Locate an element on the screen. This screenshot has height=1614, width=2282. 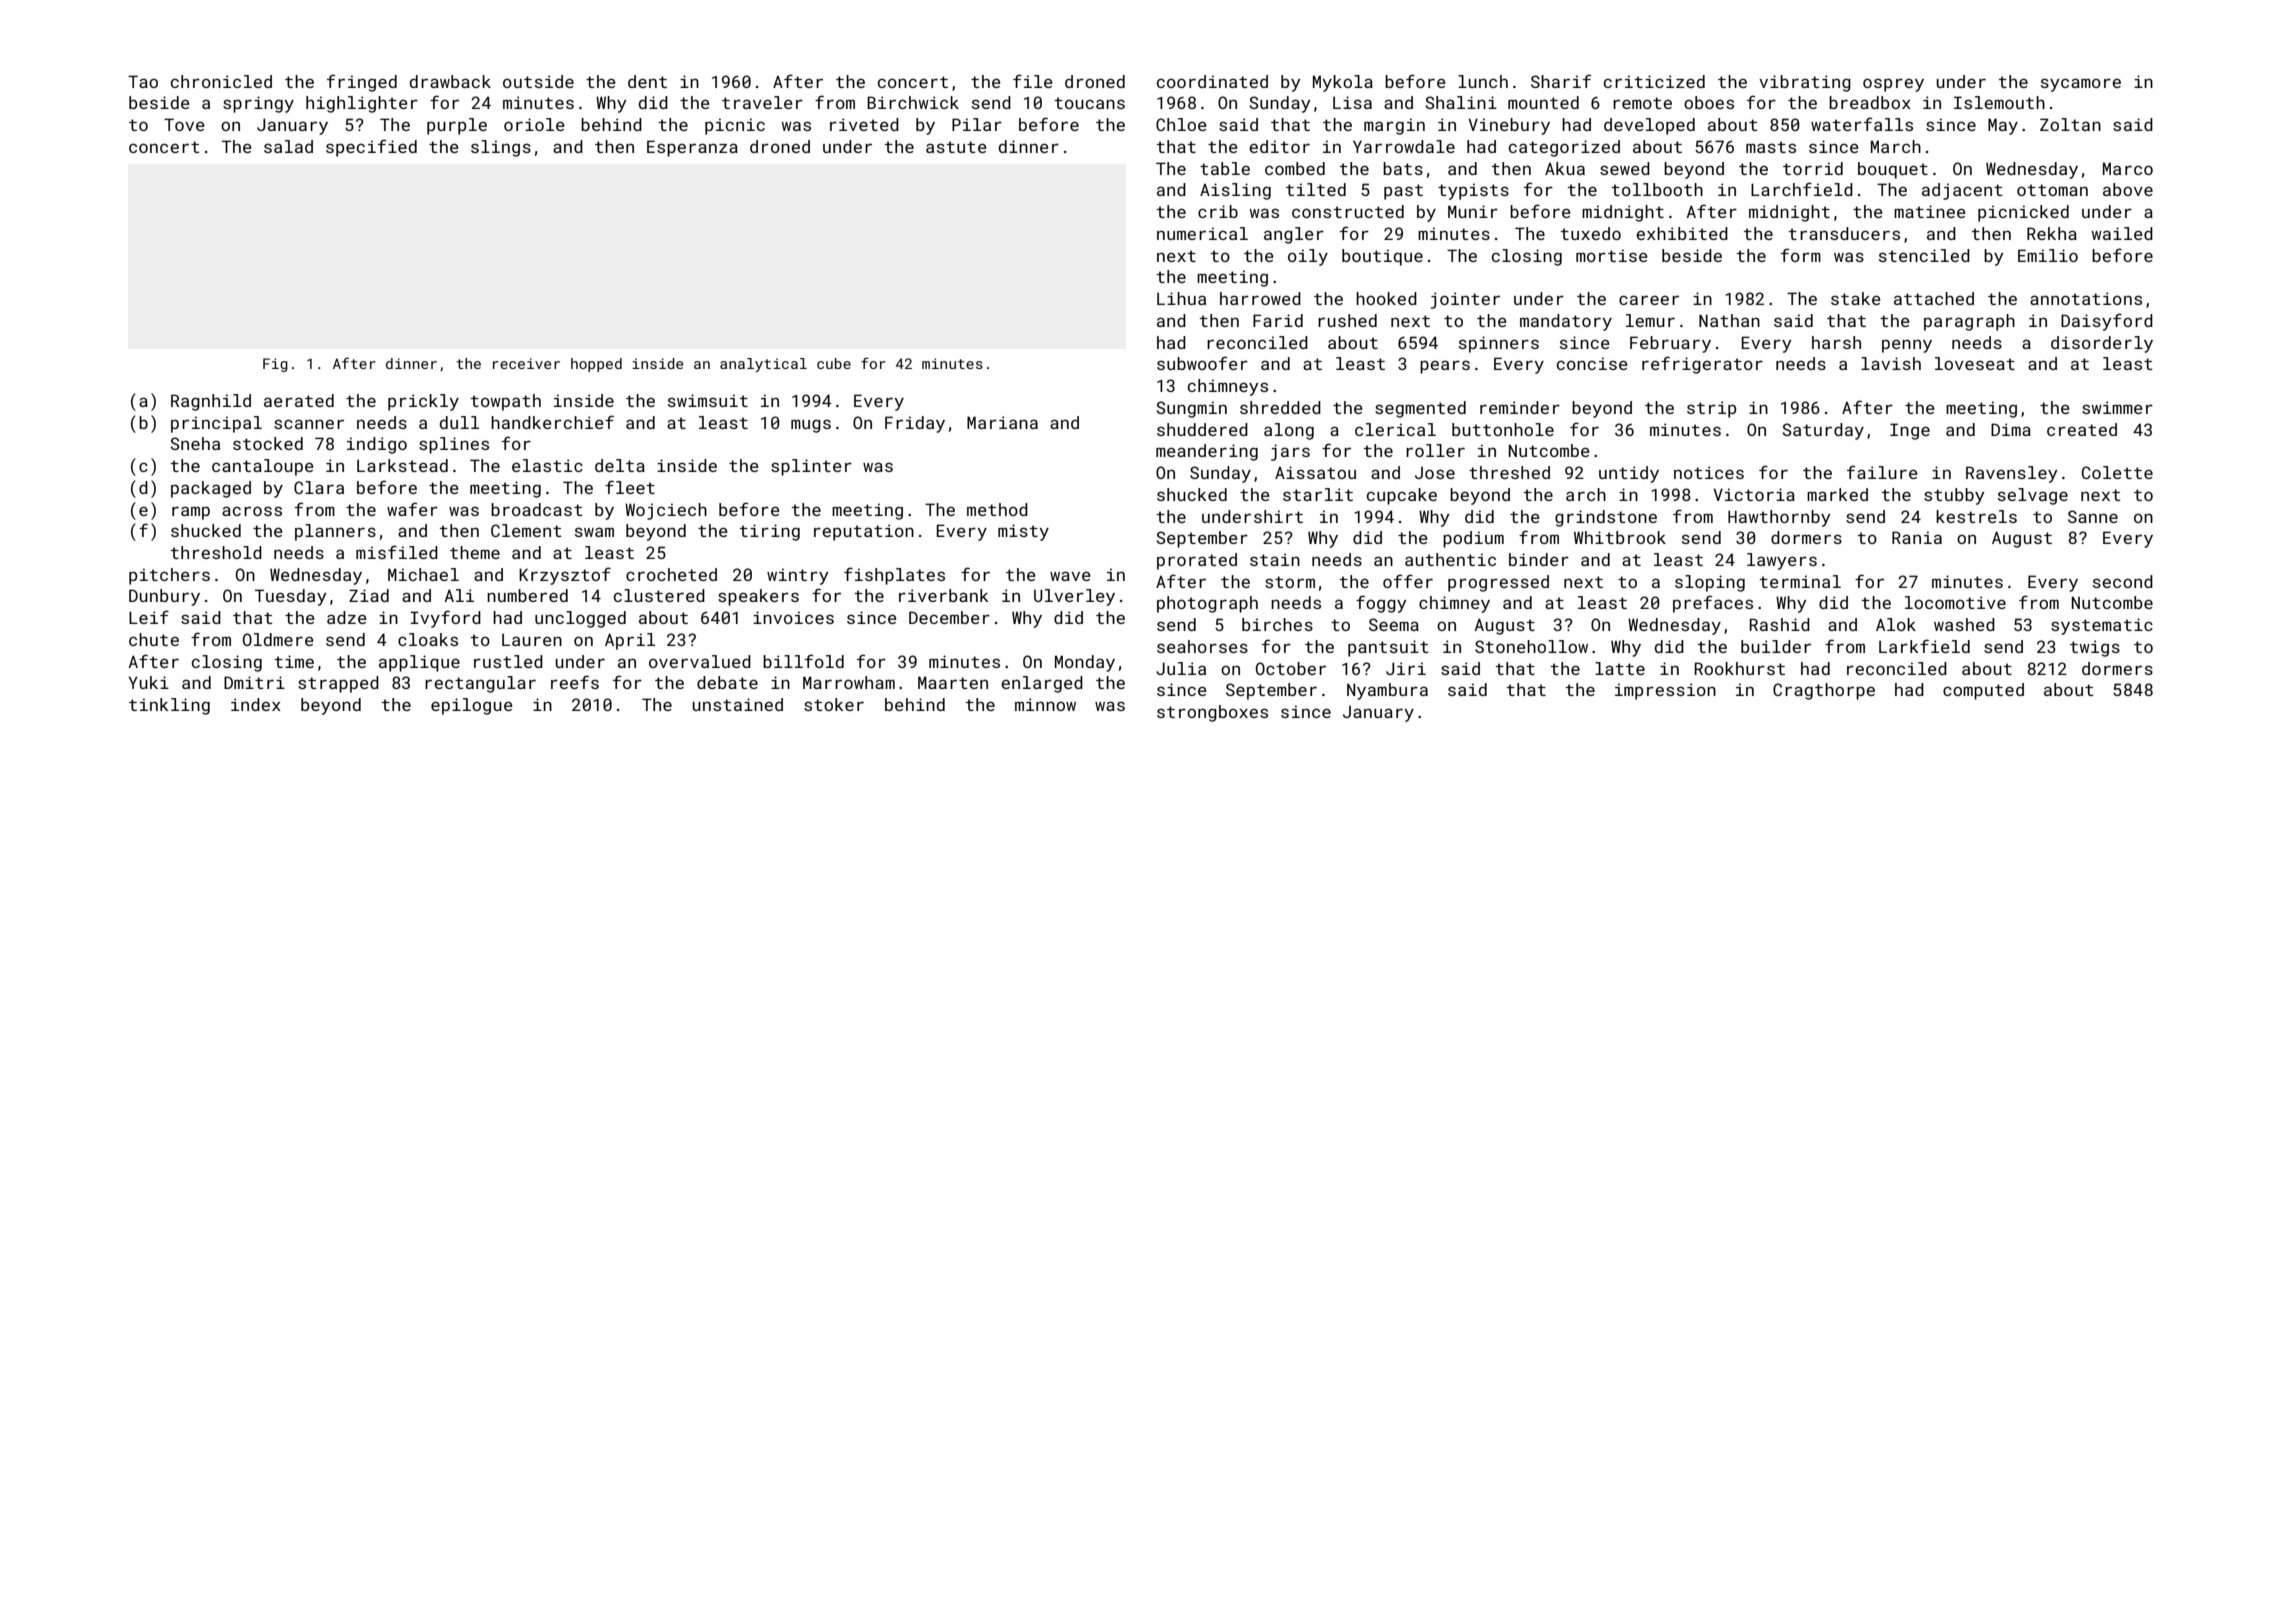
Yarrowdale is located at coordinates (1404, 146).
